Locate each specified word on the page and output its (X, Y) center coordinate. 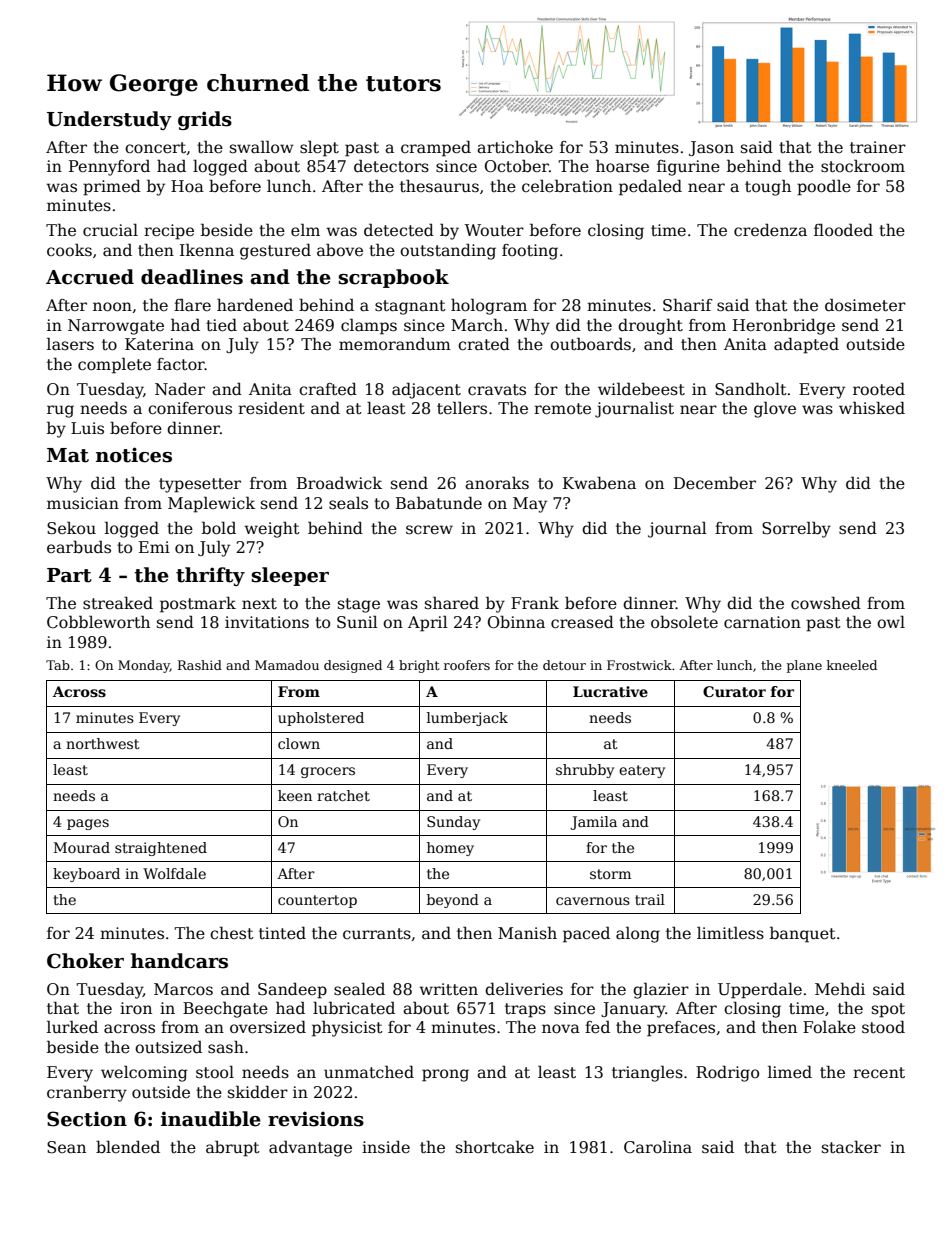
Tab (58, 665)
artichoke (515, 147)
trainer (878, 147)
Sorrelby (796, 529)
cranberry (87, 1093)
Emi (154, 547)
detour (564, 665)
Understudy (109, 120)
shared (452, 603)
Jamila (593, 823)
